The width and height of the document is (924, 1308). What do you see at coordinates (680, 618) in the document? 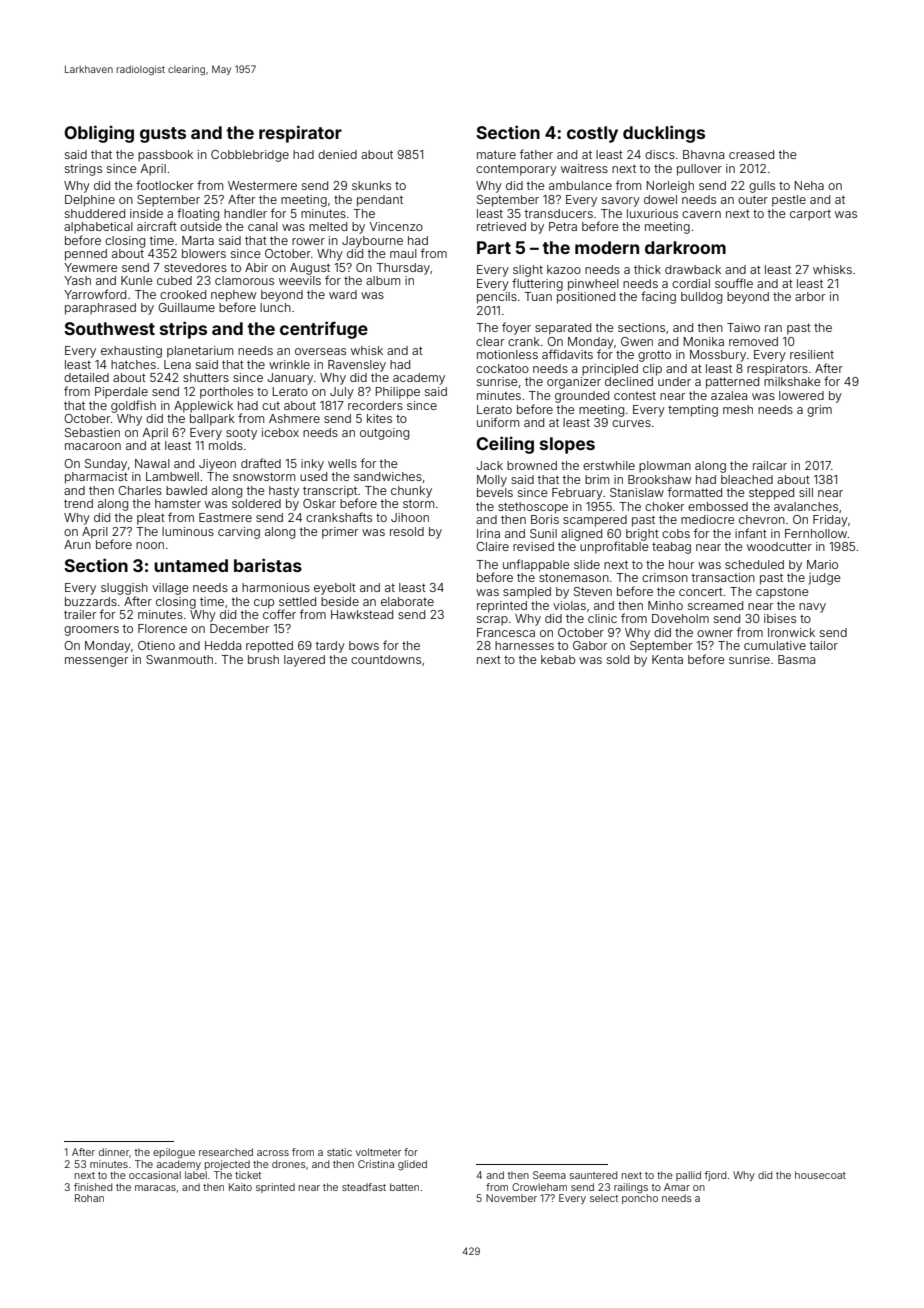
I see `Doveholm` at bounding box center [680, 618].
